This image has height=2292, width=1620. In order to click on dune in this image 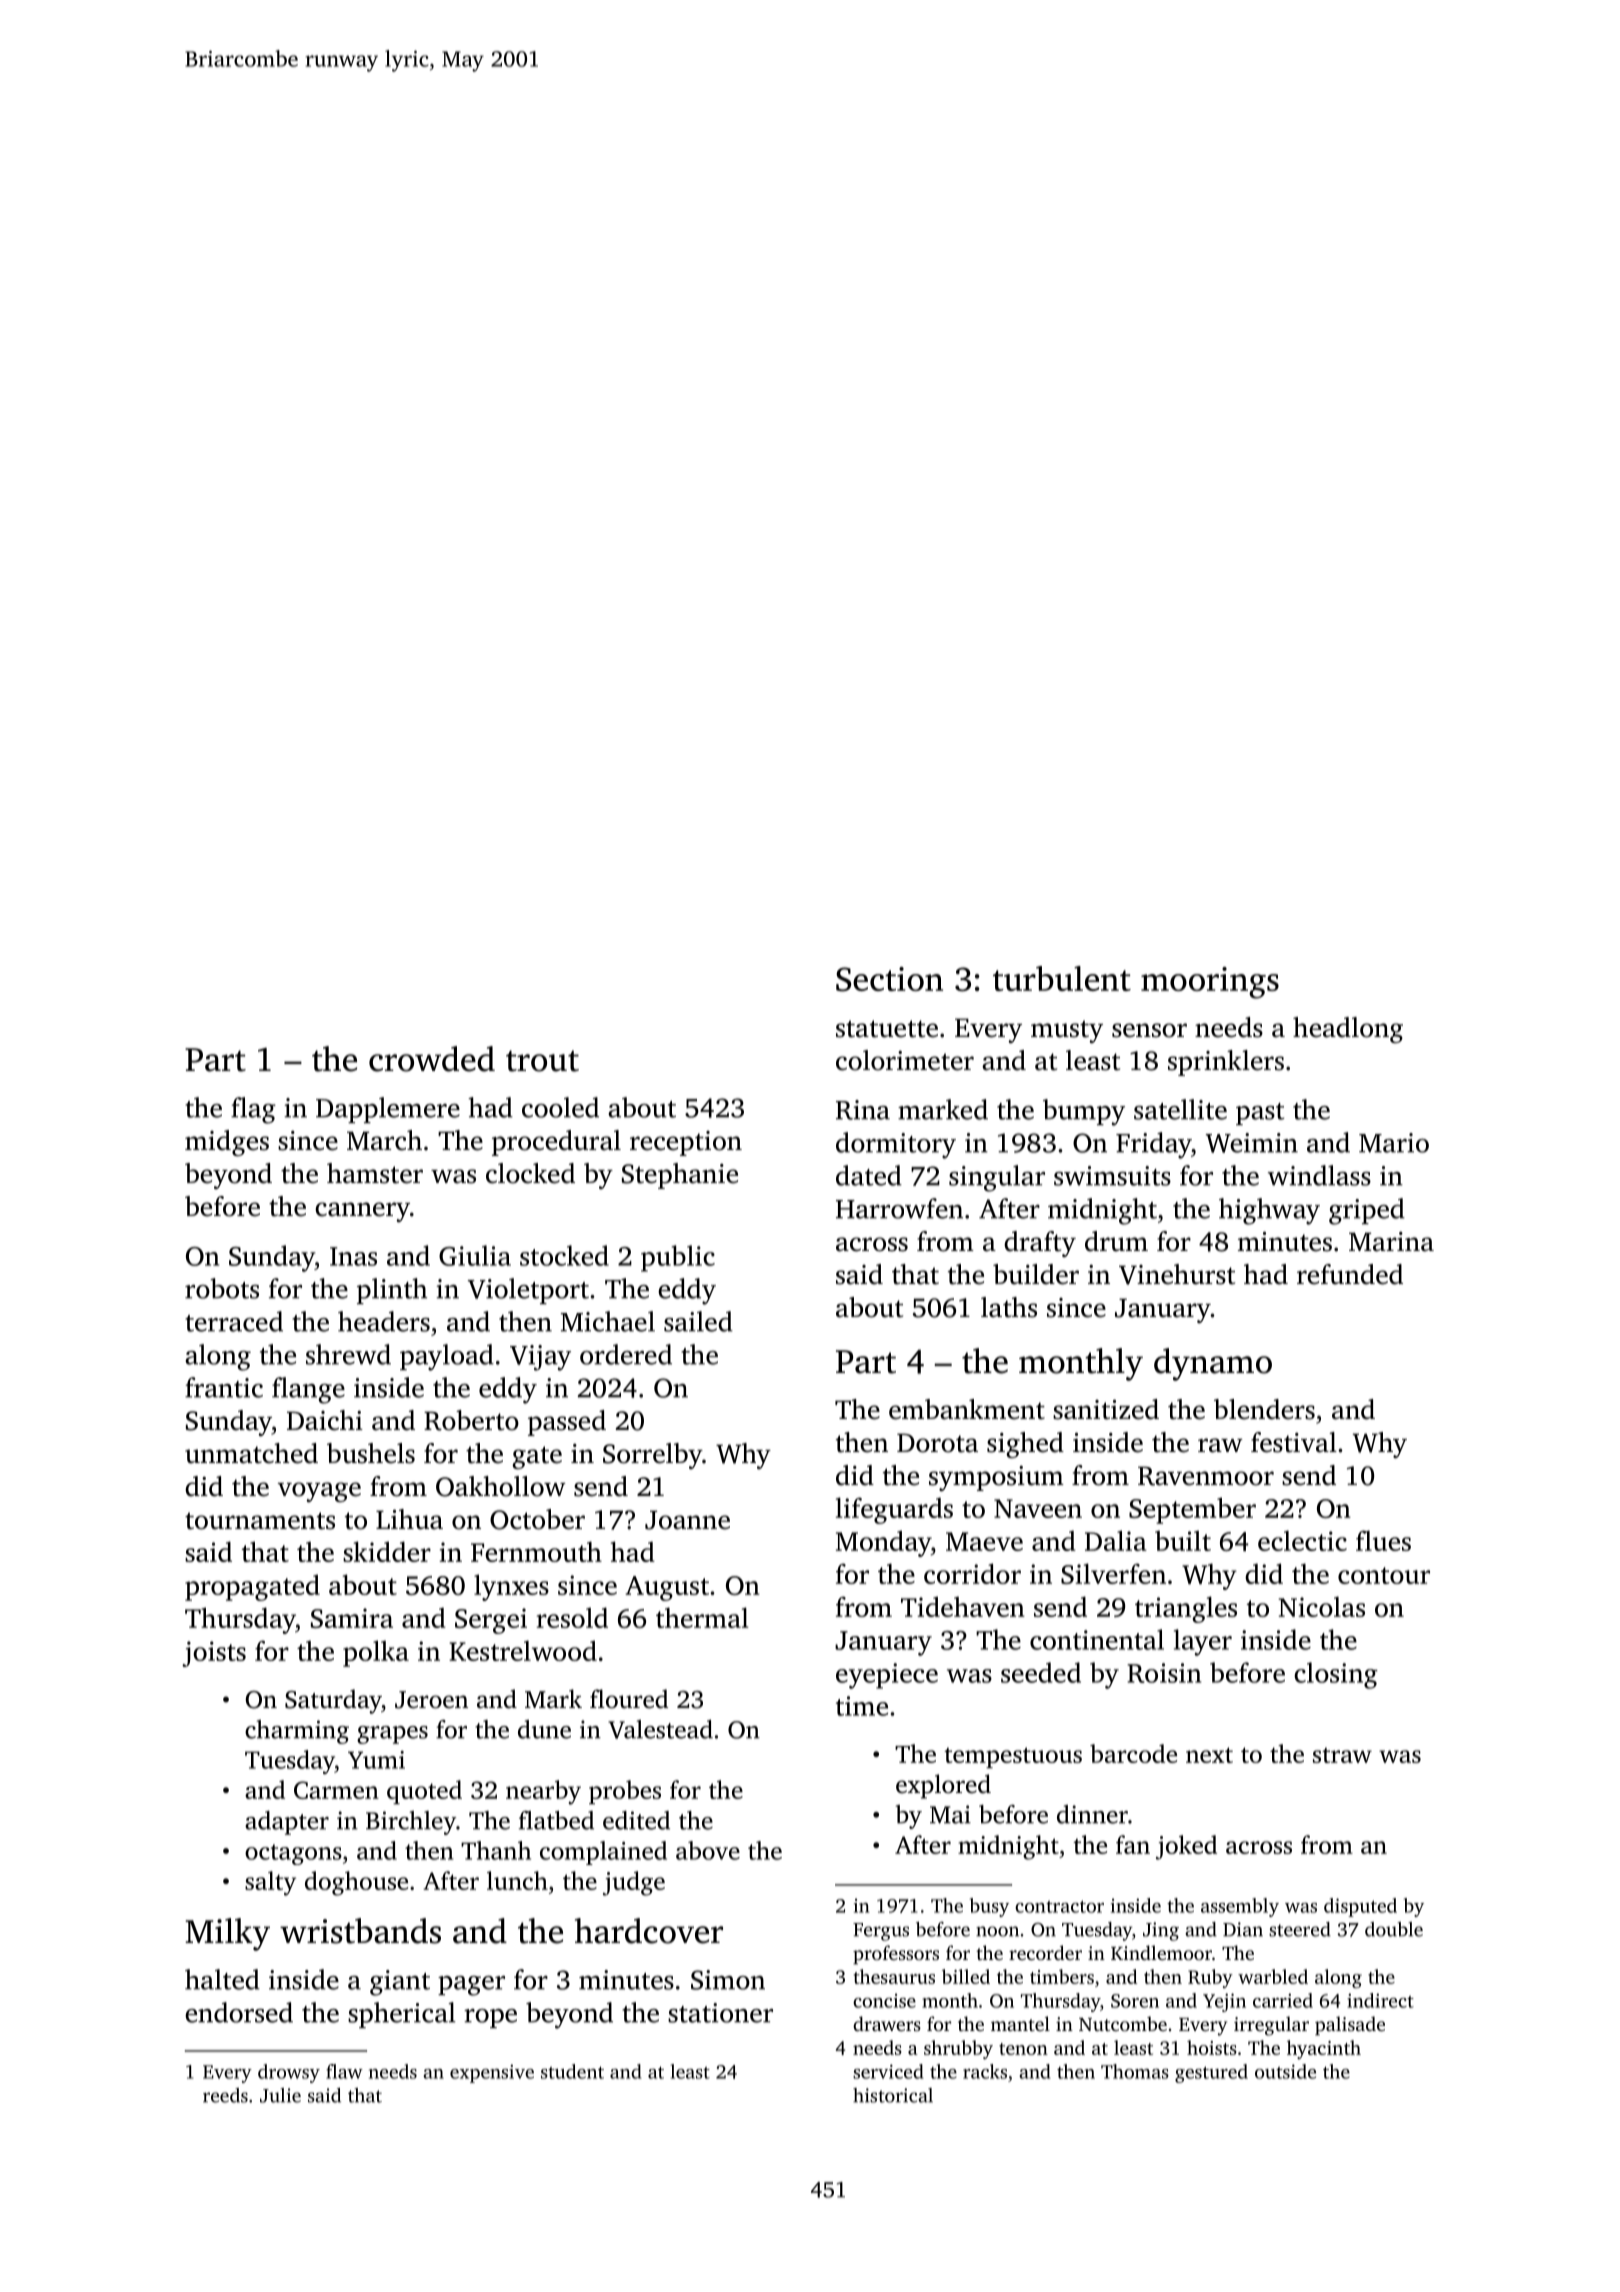, I will do `click(544, 1729)`.
